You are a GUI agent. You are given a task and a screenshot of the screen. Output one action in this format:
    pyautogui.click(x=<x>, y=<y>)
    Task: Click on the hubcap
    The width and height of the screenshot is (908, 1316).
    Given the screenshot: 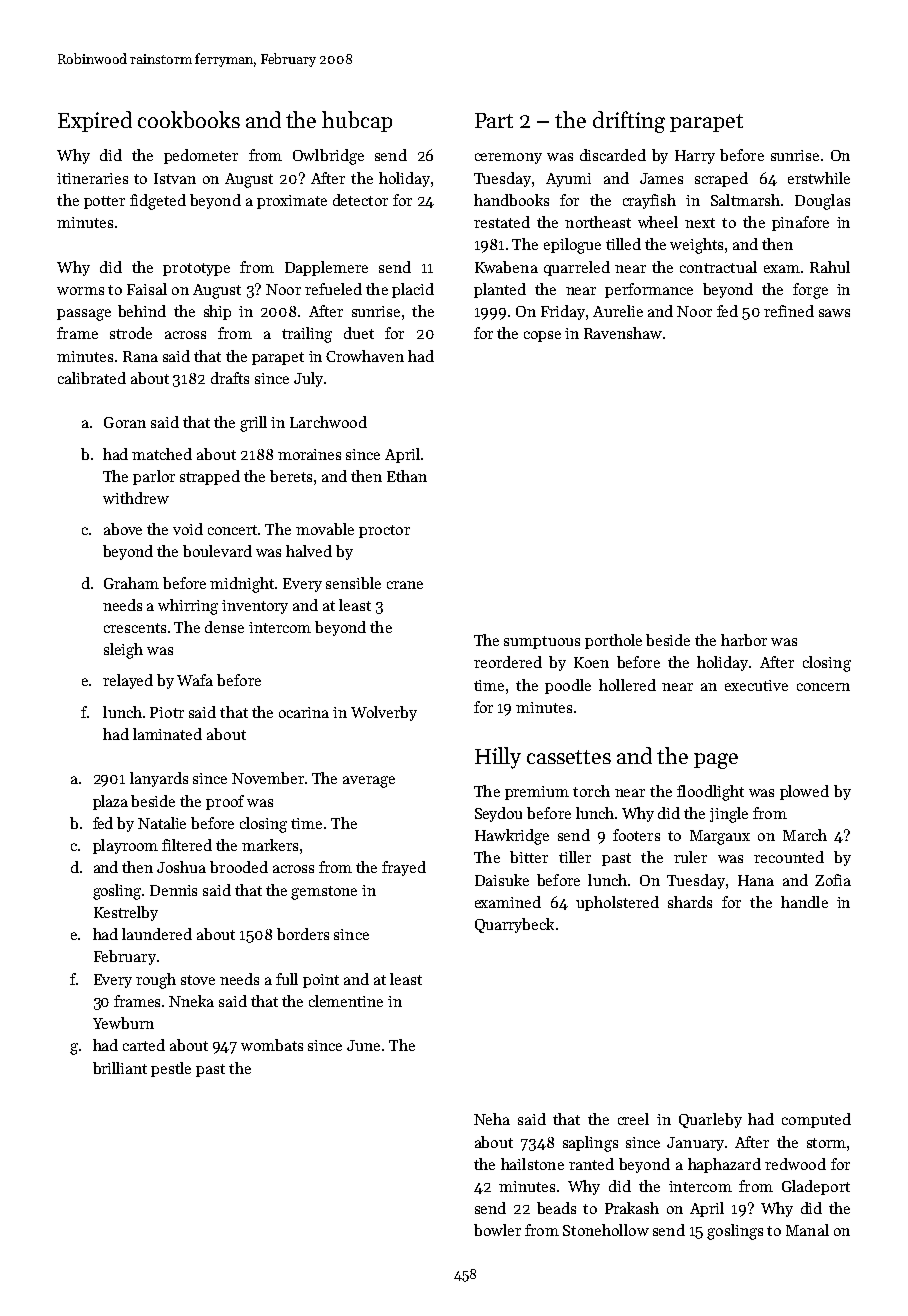 What is the action you would take?
    pyautogui.click(x=357, y=121)
